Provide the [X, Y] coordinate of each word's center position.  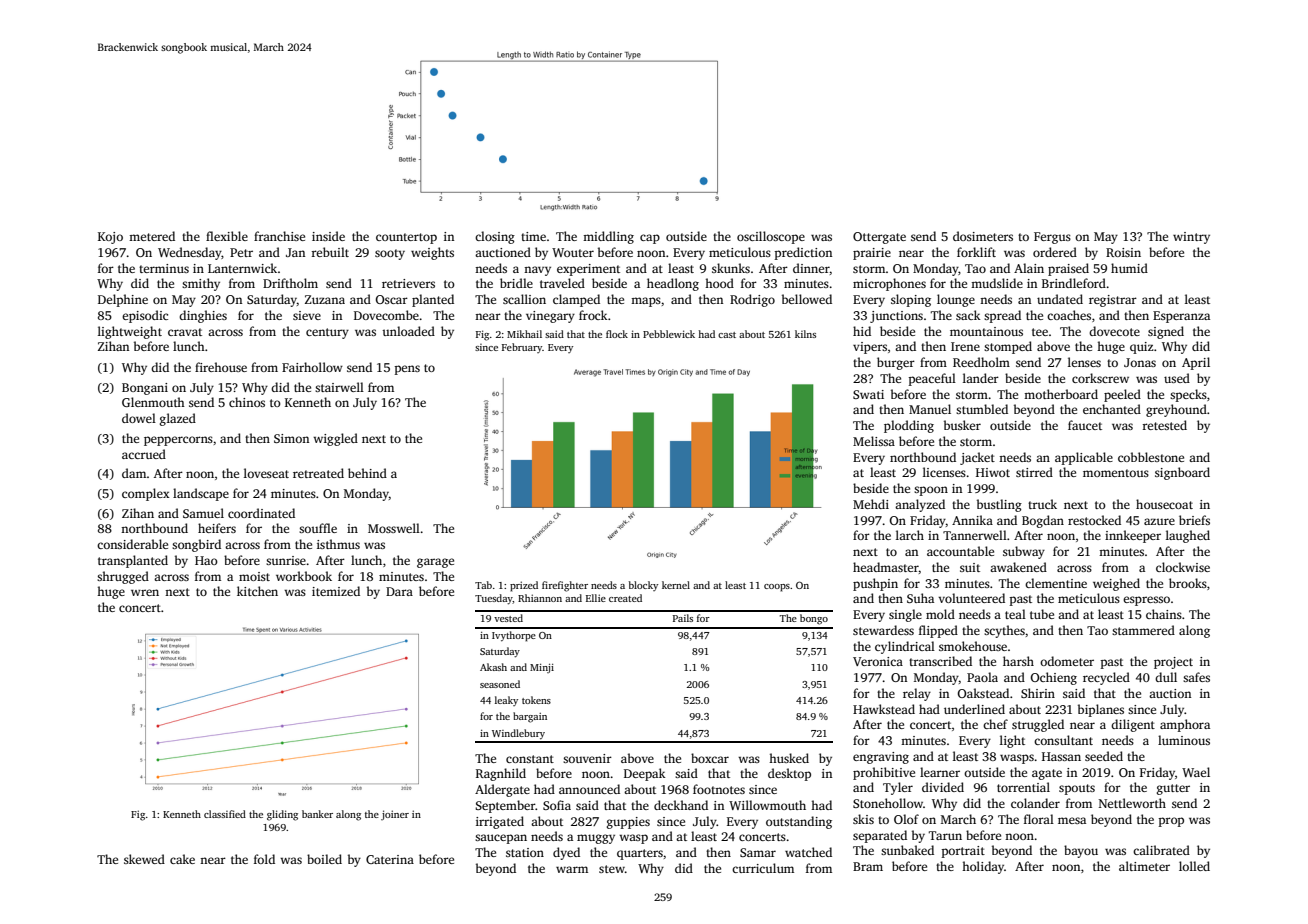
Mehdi [871, 504]
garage [435, 563]
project [1173, 663]
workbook [304, 576]
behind [367, 473]
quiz [1142, 348]
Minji [542, 668]
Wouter [573, 252]
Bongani [145, 389]
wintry [1191, 238]
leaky [506, 701]
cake [182, 859]
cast [727, 335]
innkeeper [1133, 536]
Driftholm [290, 283]
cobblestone [1151, 457]
